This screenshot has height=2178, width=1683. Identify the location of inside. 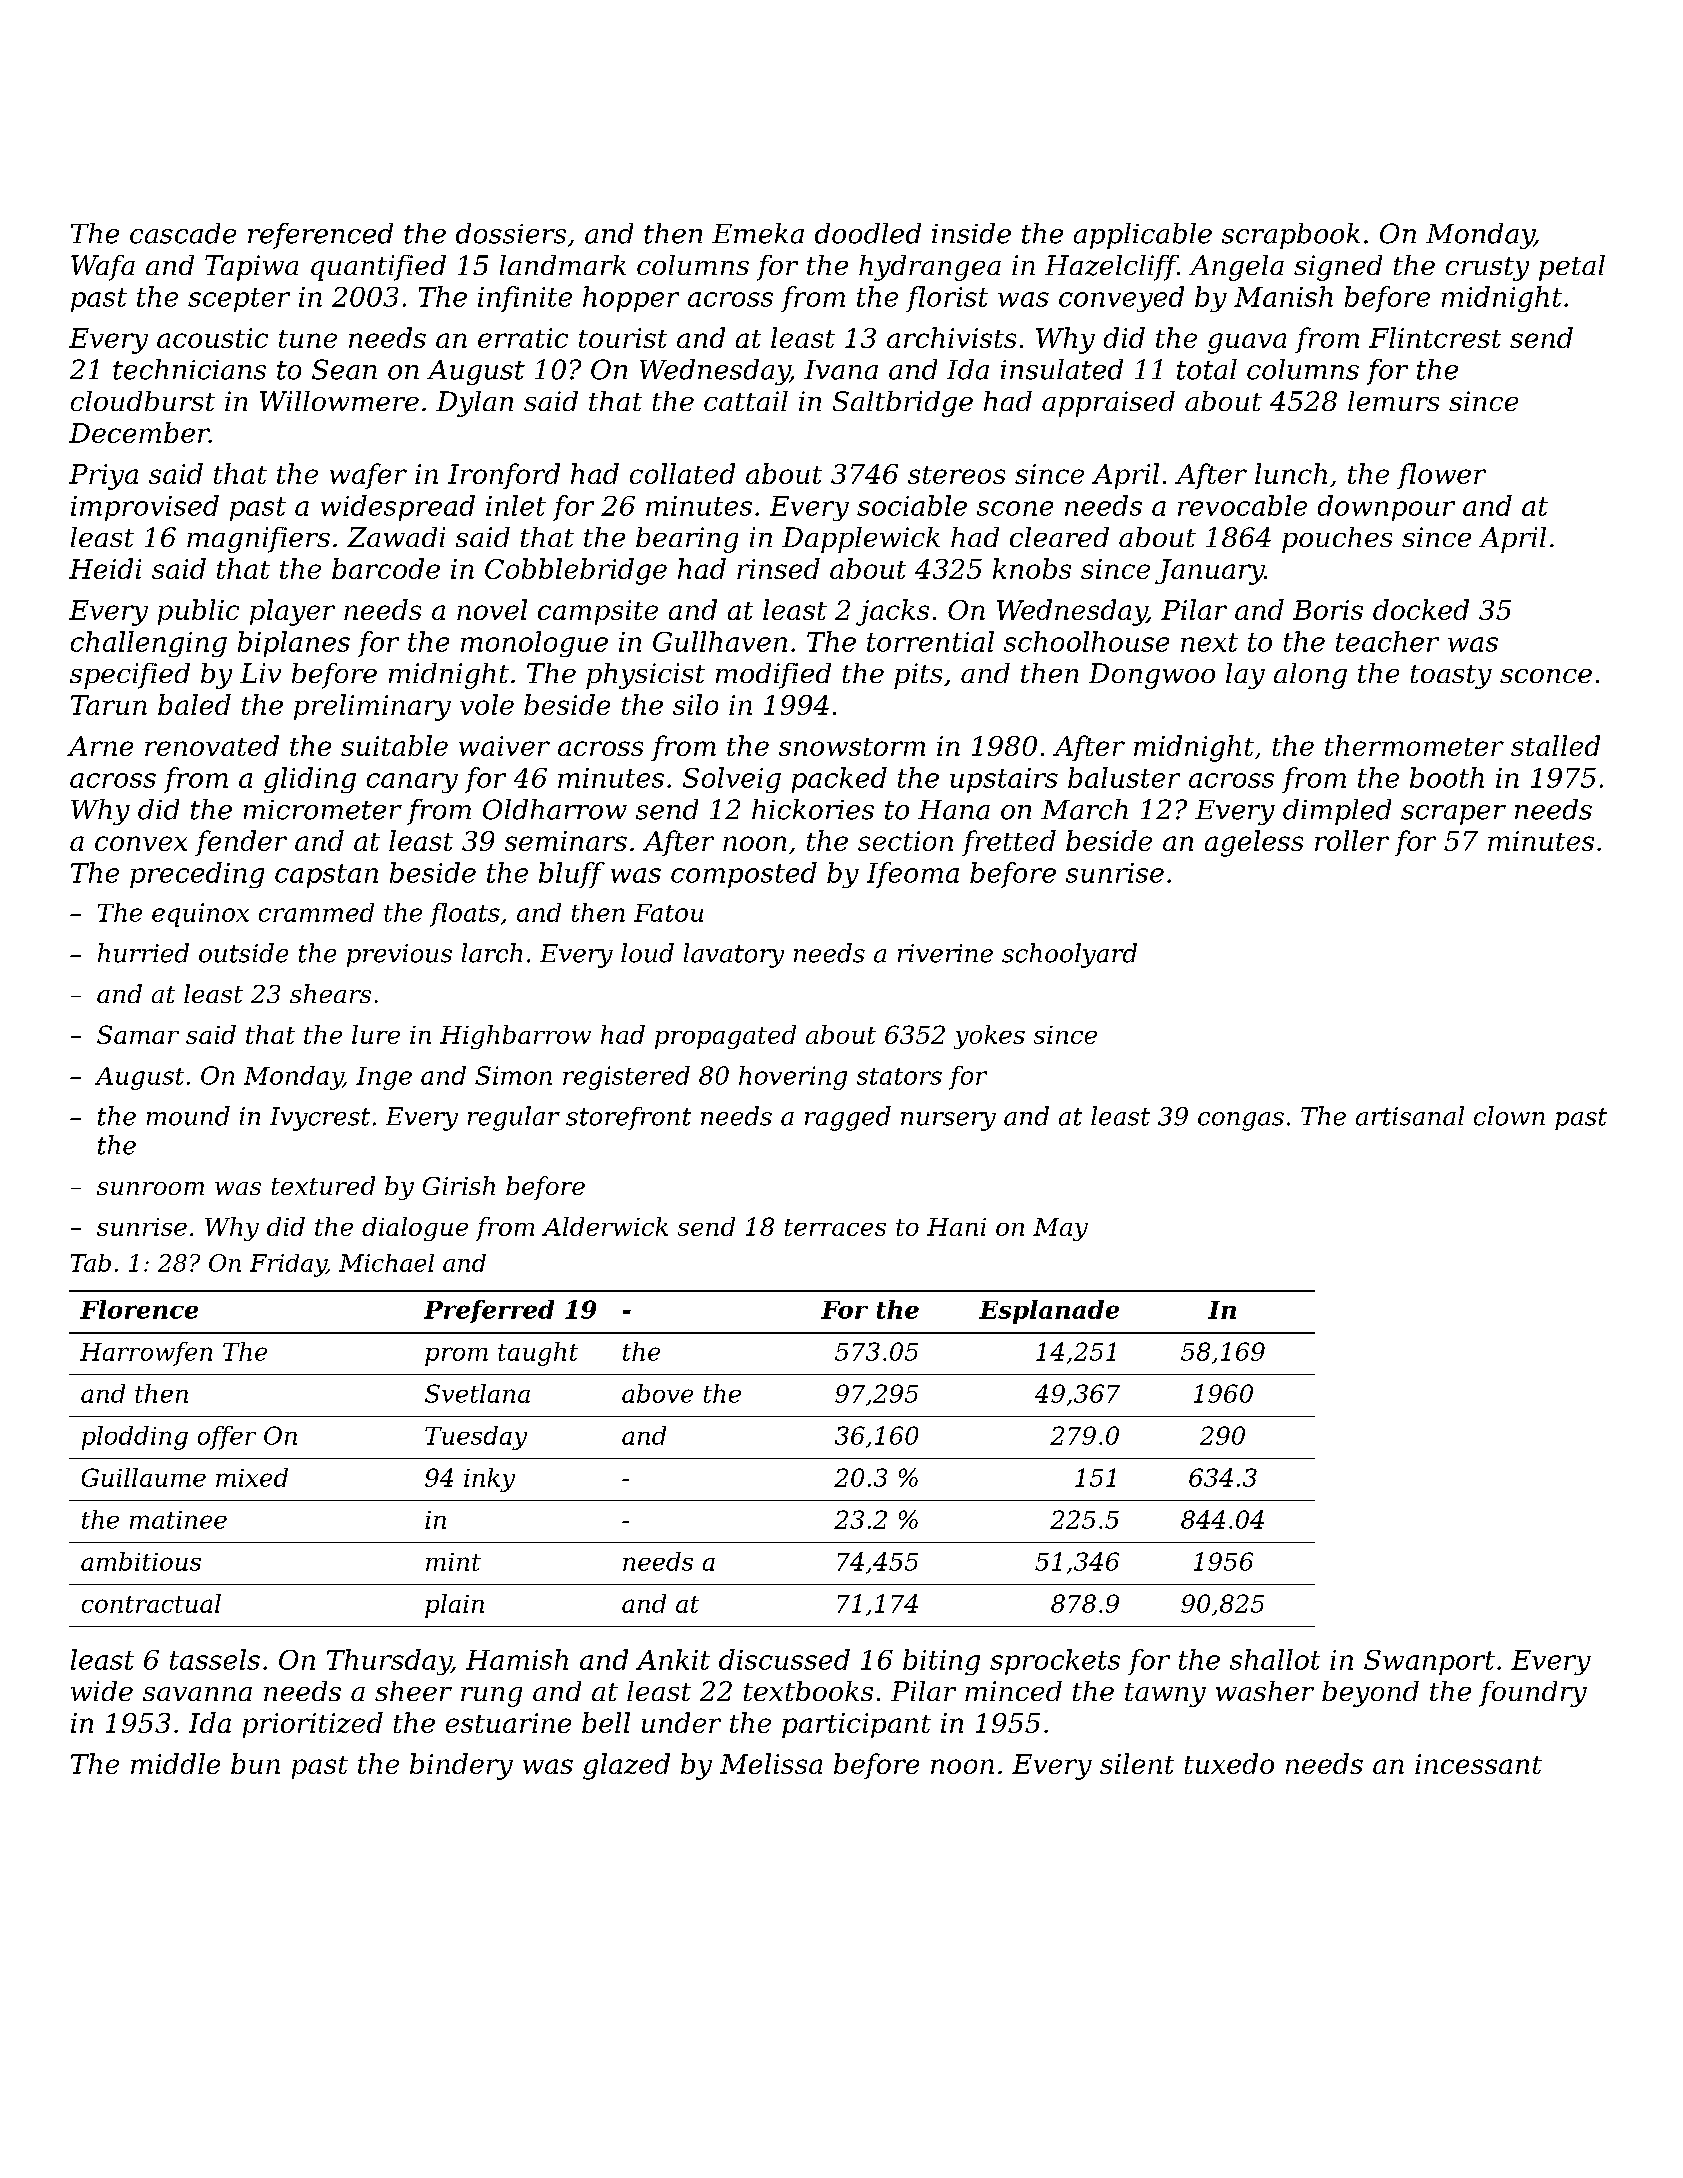
(971, 233).
